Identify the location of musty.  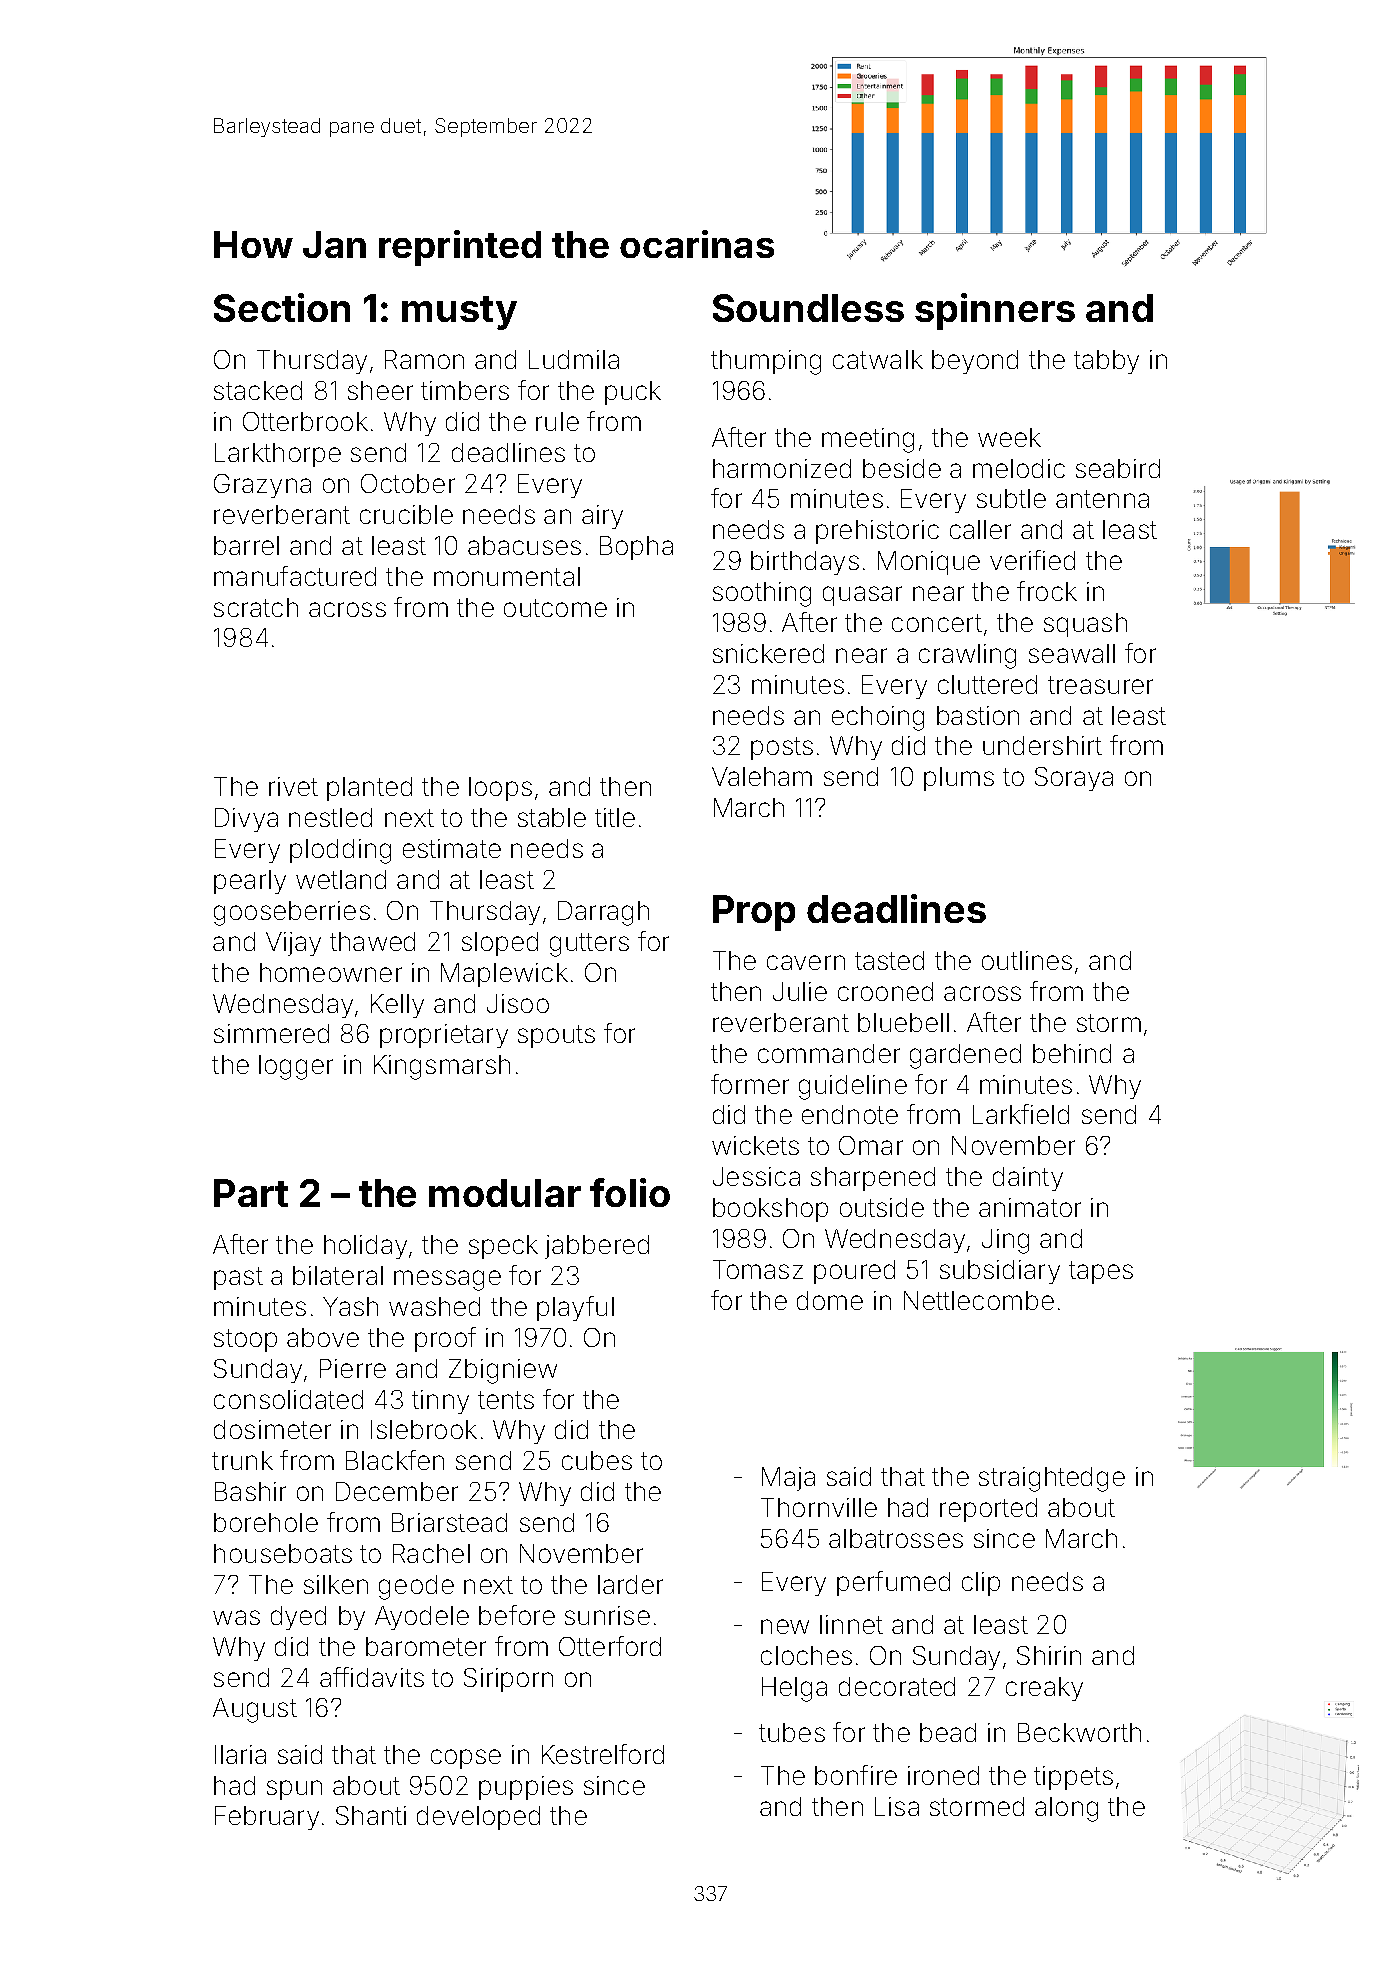
(459, 313).
